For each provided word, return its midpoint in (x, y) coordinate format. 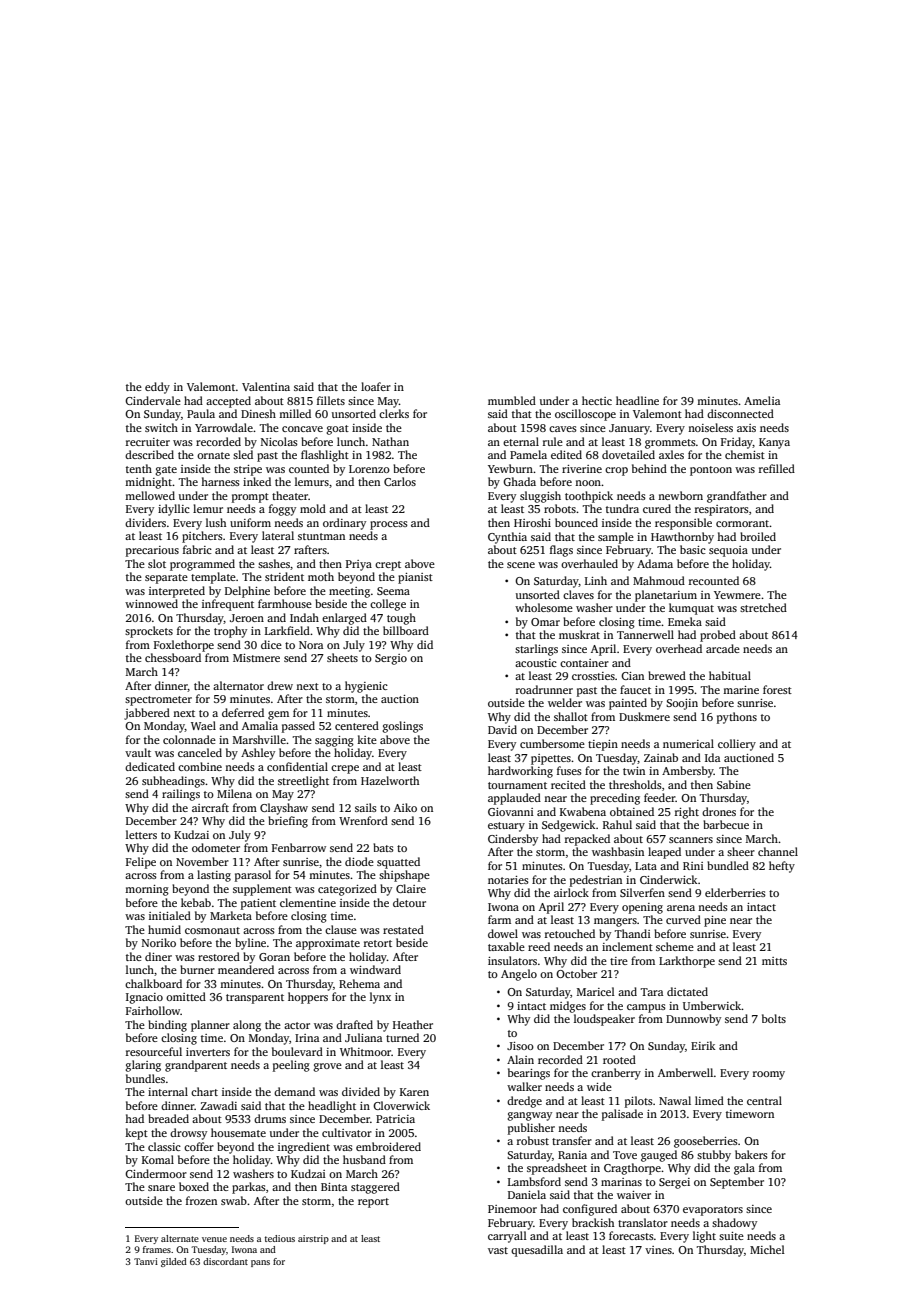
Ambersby (688, 772)
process (389, 525)
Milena (234, 793)
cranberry (616, 1074)
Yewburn (510, 468)
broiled (758, 536)
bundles (145, 1078)
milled (295, 413)
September (737, 1183)
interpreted (177, 592)
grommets (670, 444)
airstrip (313, 1239)
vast (498, 1250)
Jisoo (520, 1046)
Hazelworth (390, 780)
